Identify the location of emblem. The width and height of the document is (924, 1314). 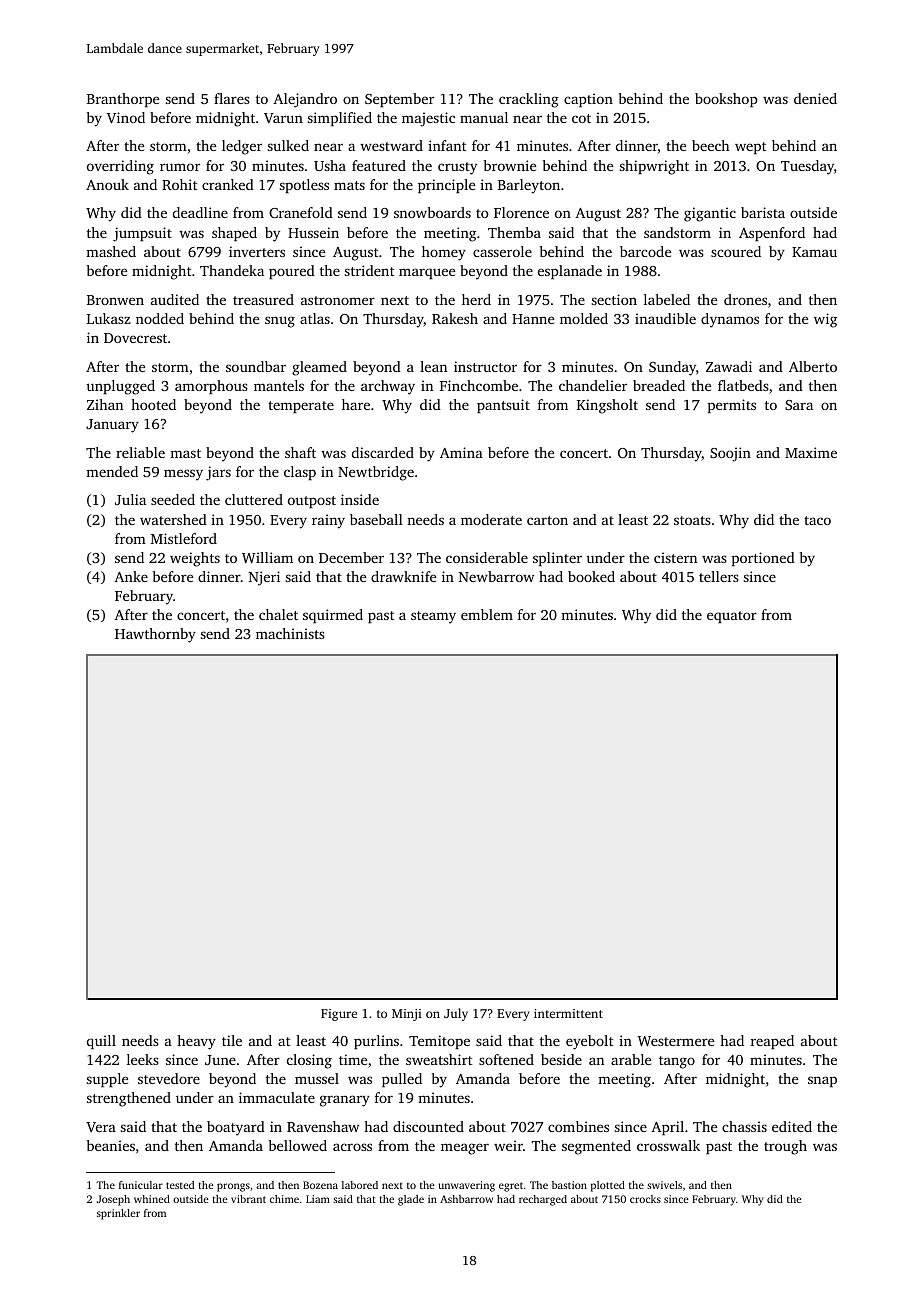
(487, 614).
